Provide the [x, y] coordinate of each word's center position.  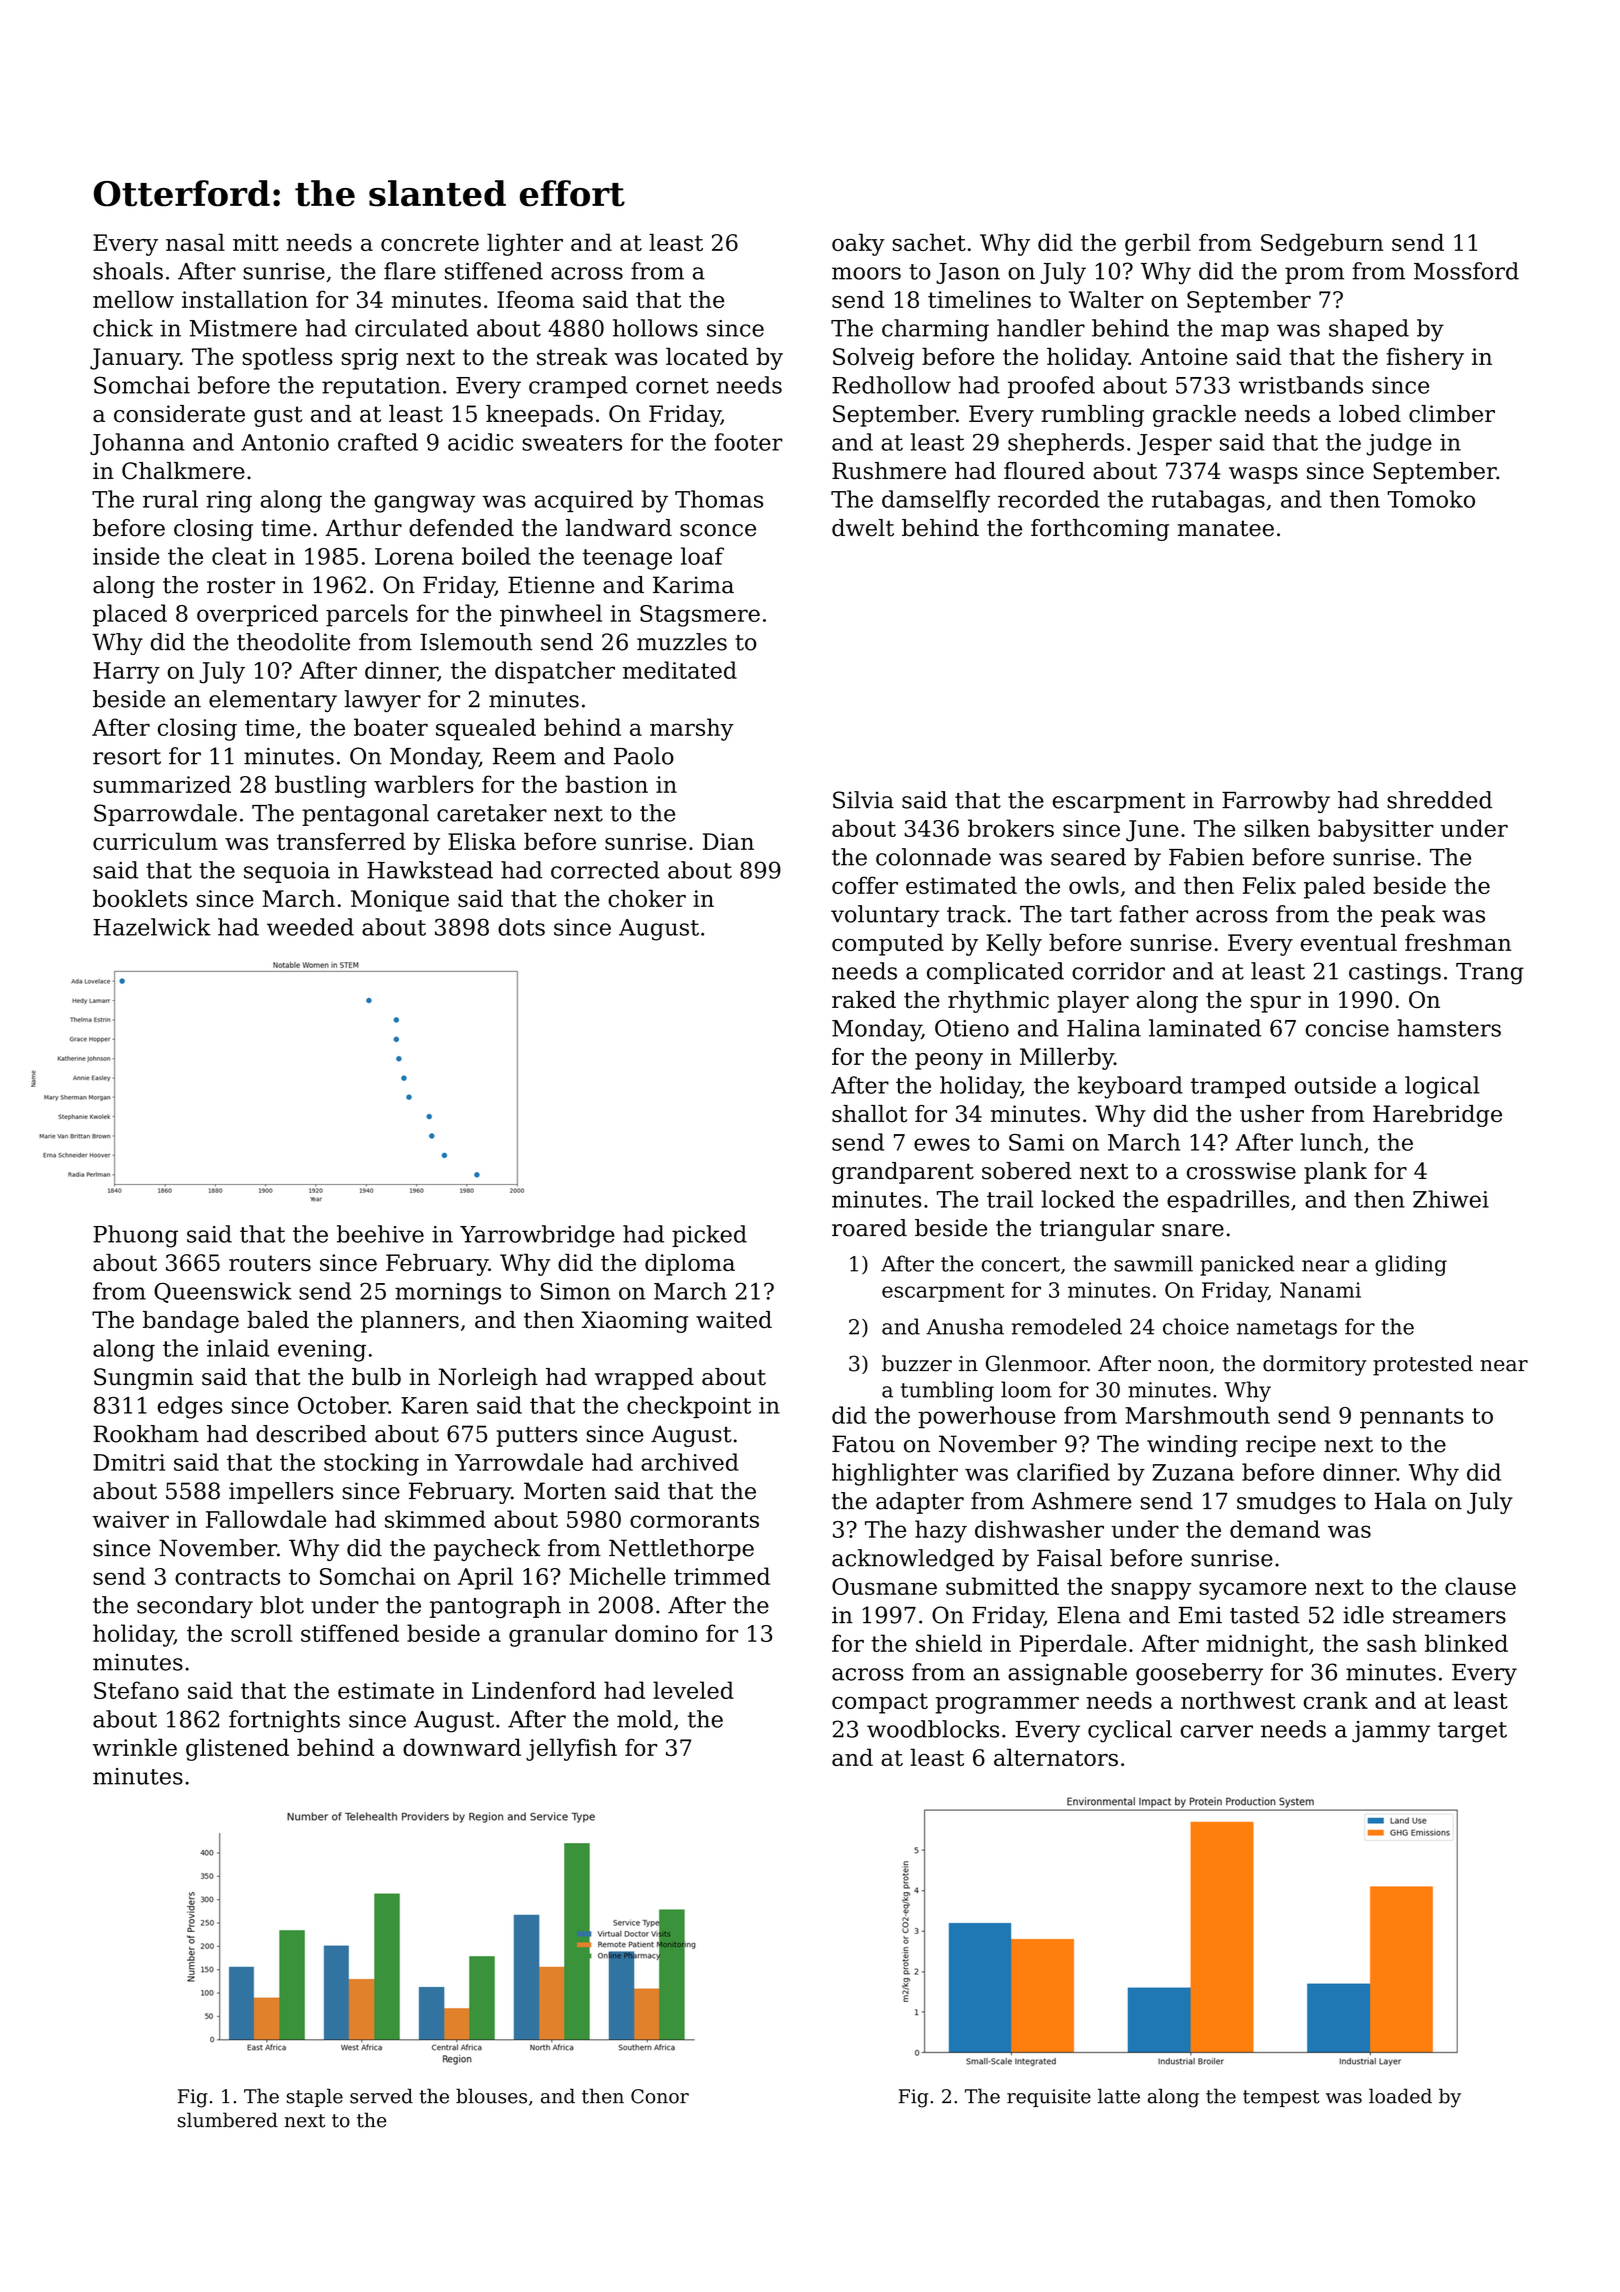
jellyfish [571, 1749]
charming [935, 330]
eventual [1349, 942]
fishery [1425, 359]
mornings [448, 1294]
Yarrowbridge [537, 1236]
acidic [480, 442]
